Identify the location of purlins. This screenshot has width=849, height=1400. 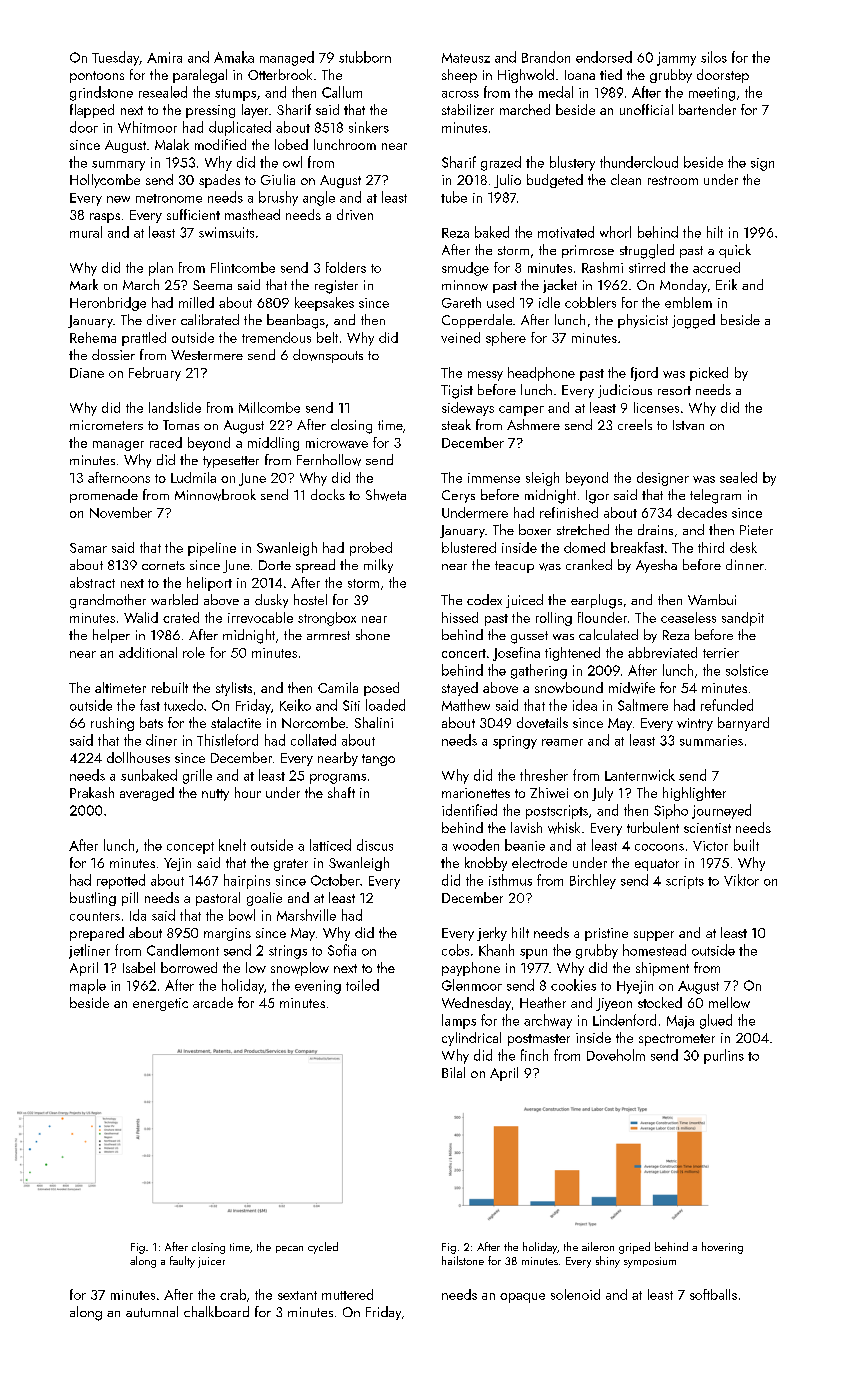
(724, 1056).
